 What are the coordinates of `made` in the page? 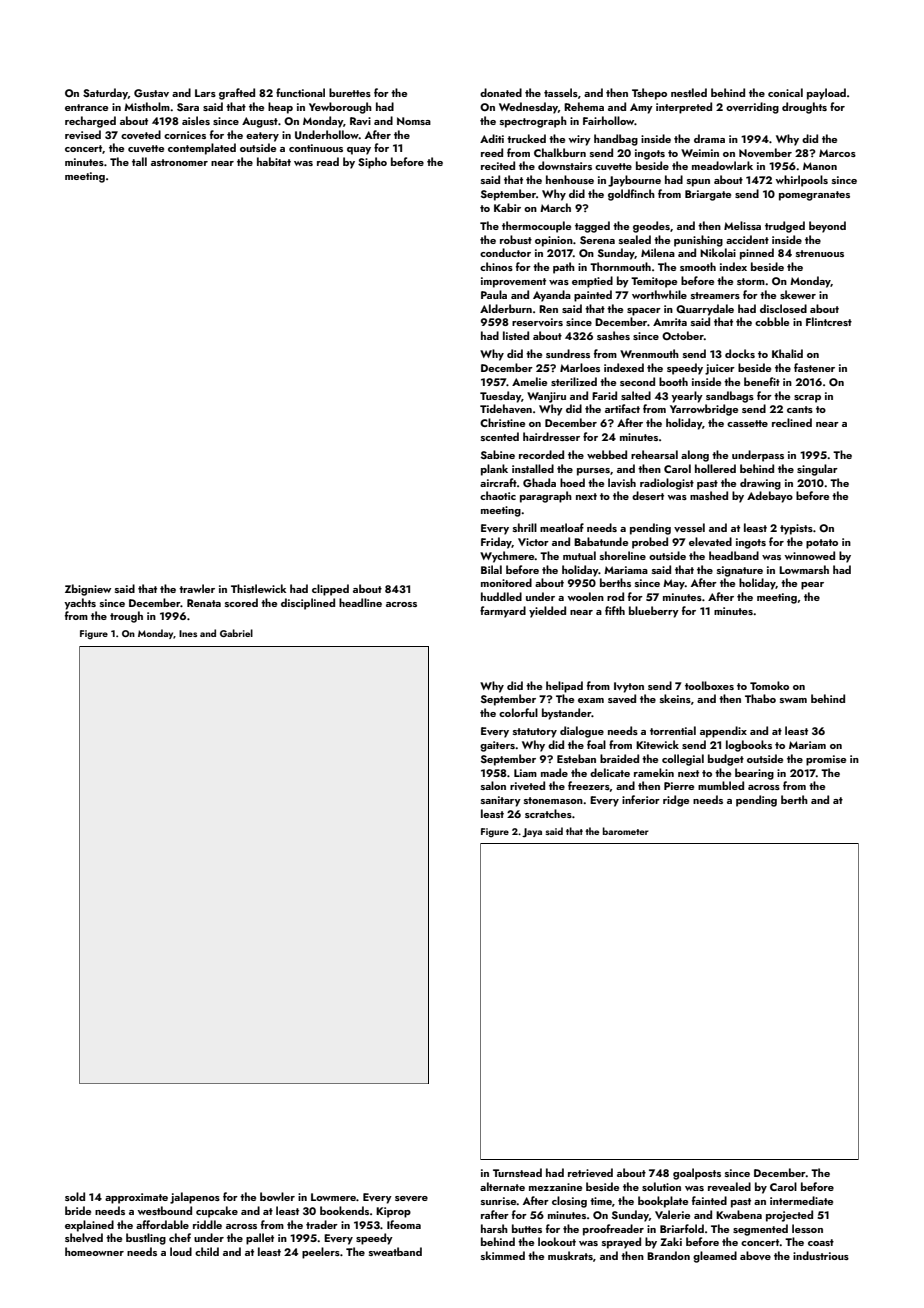 It's located at (554, 772).
